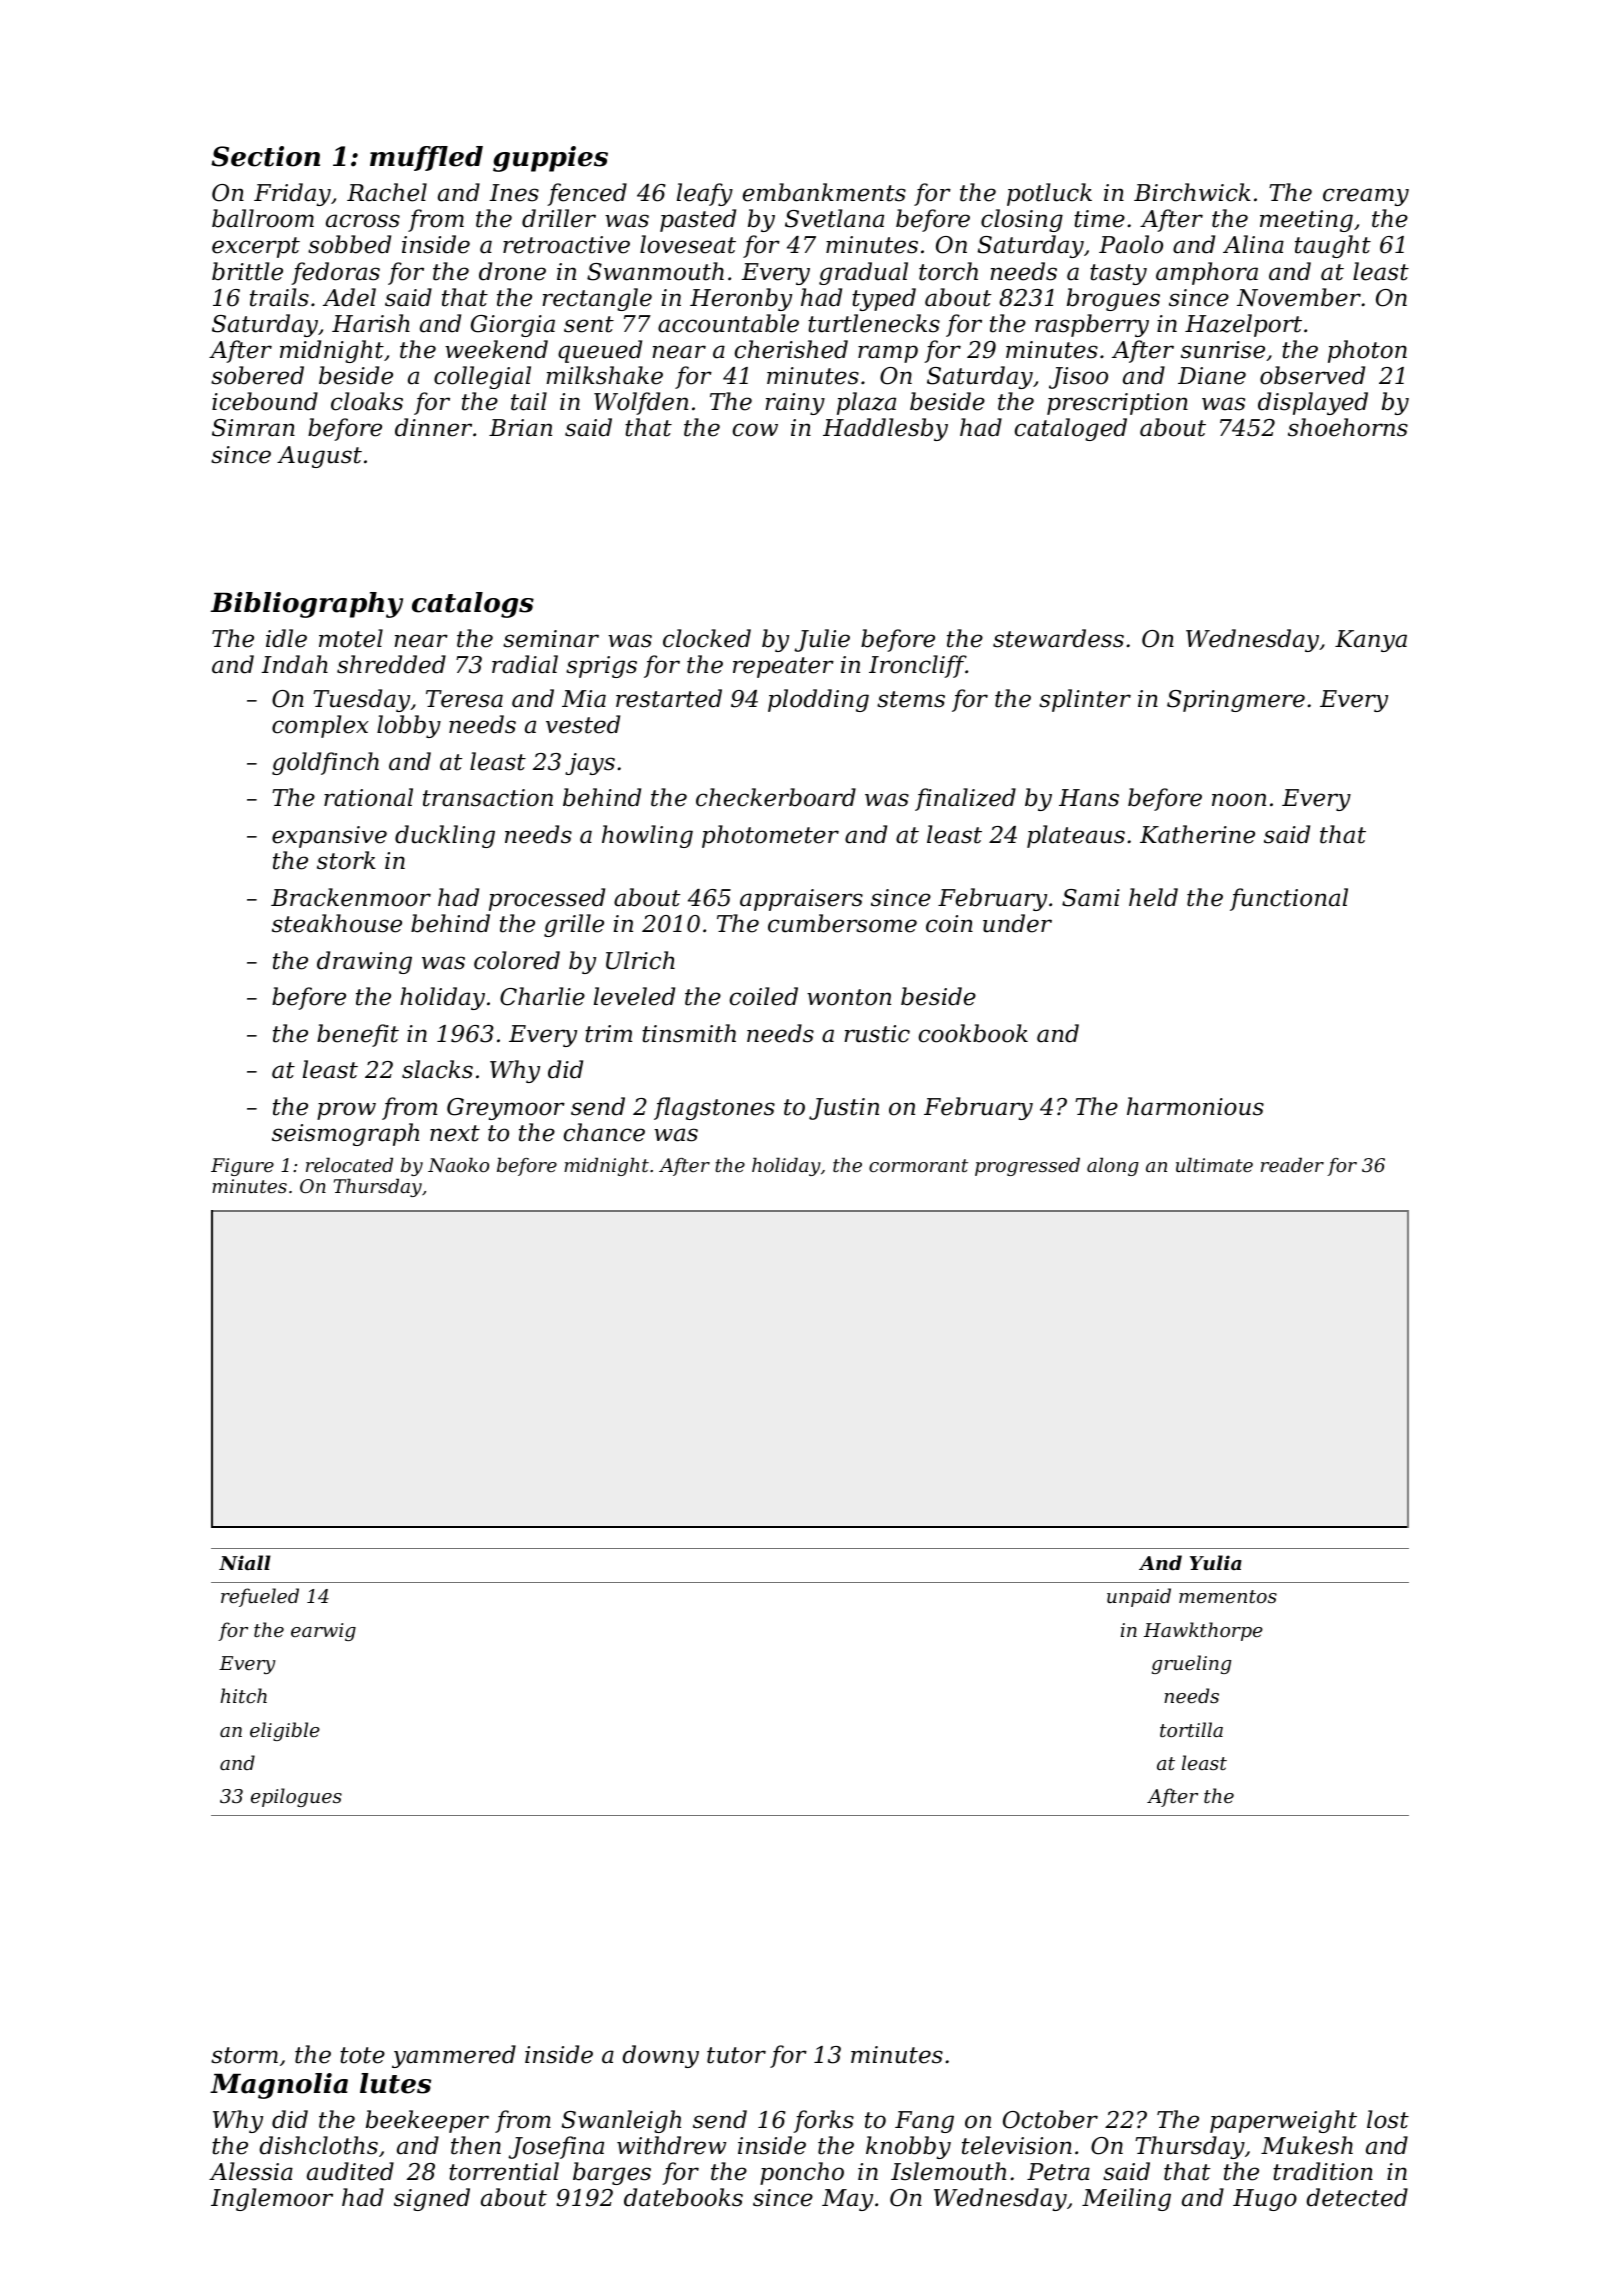  Describe the element at coordinates (949, 924) in the page. I see `coin` at that location.
